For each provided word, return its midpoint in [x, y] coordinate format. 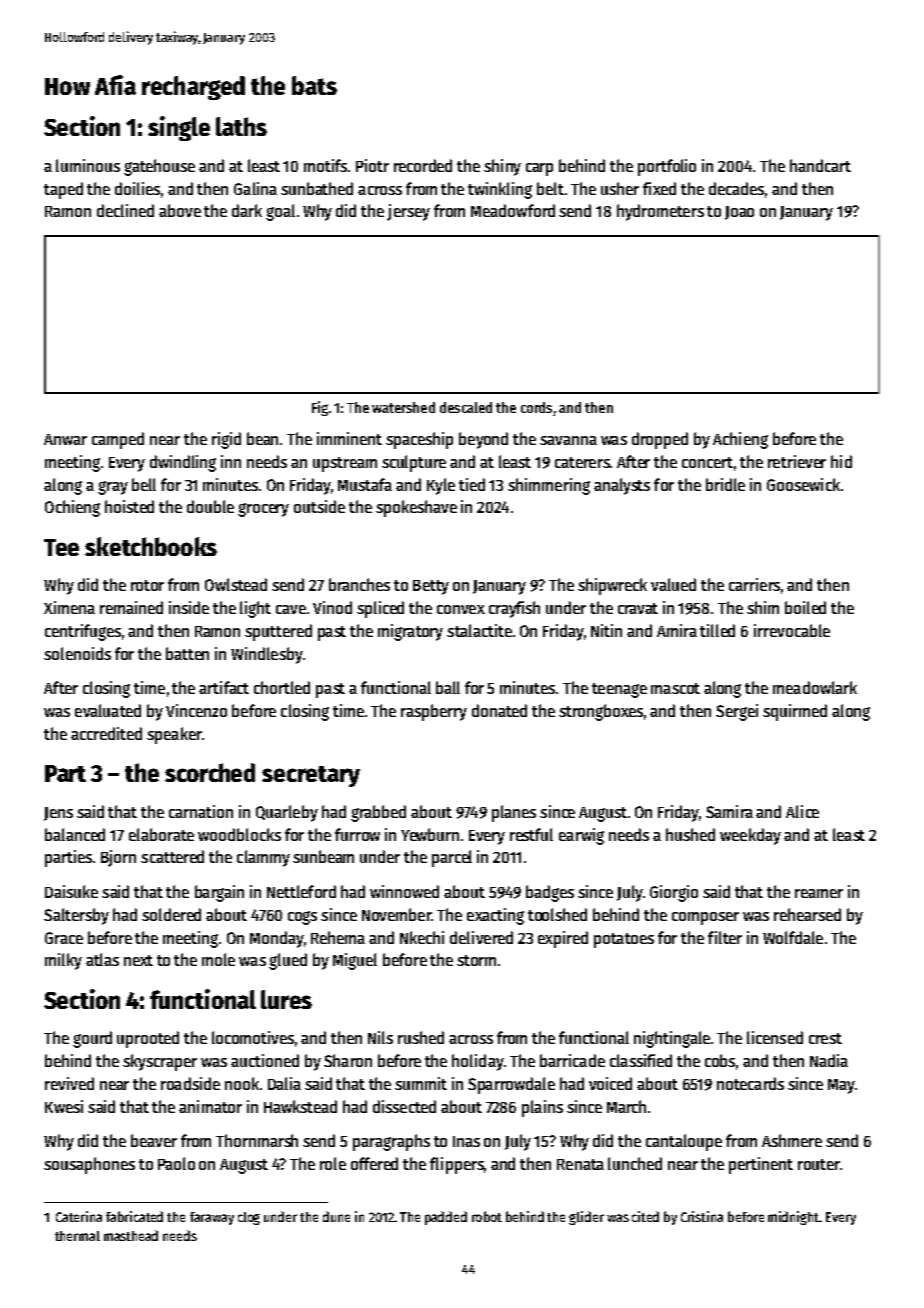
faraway [212, 1218]
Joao [739, 213]
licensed [775, 1037]
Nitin [606, 630]
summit [421, 1083]
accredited [106, 733]
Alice [802, 811]
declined [125, 210]
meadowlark [815, 687]
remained [131, 607]
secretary [311, 776]
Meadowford [513, 210]
